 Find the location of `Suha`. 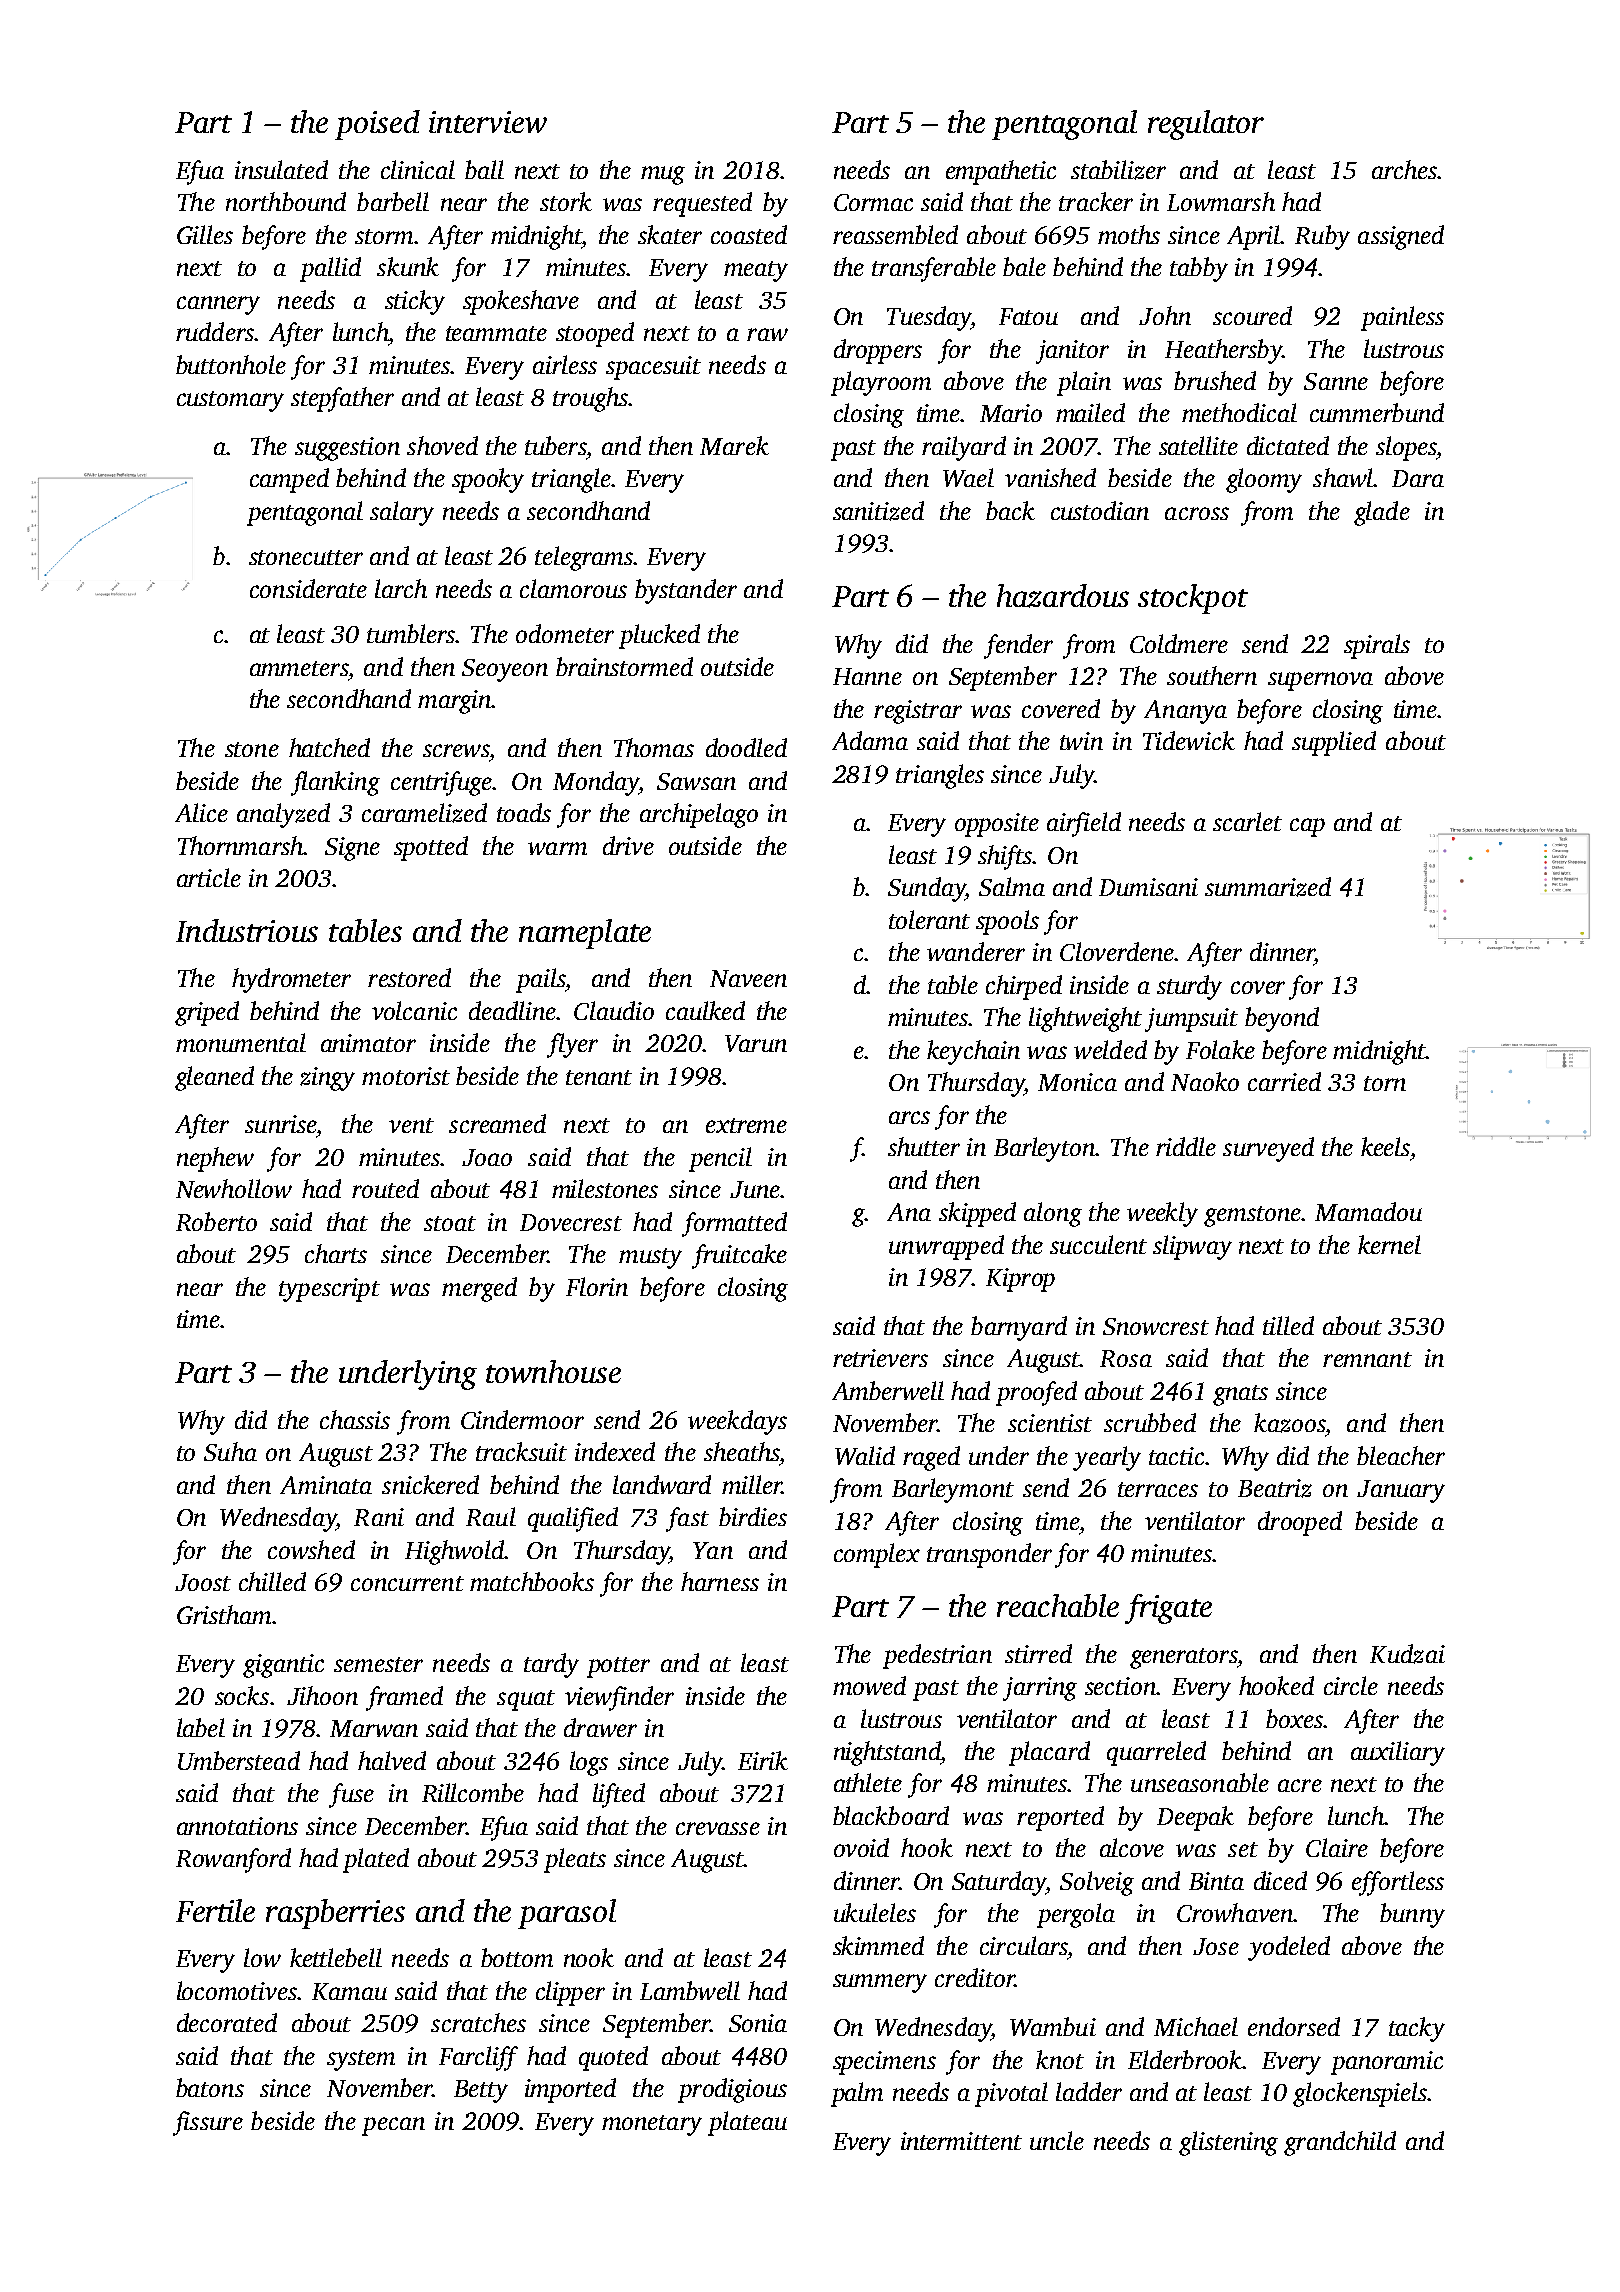

Suha is located at coordinates (230, 1451).
